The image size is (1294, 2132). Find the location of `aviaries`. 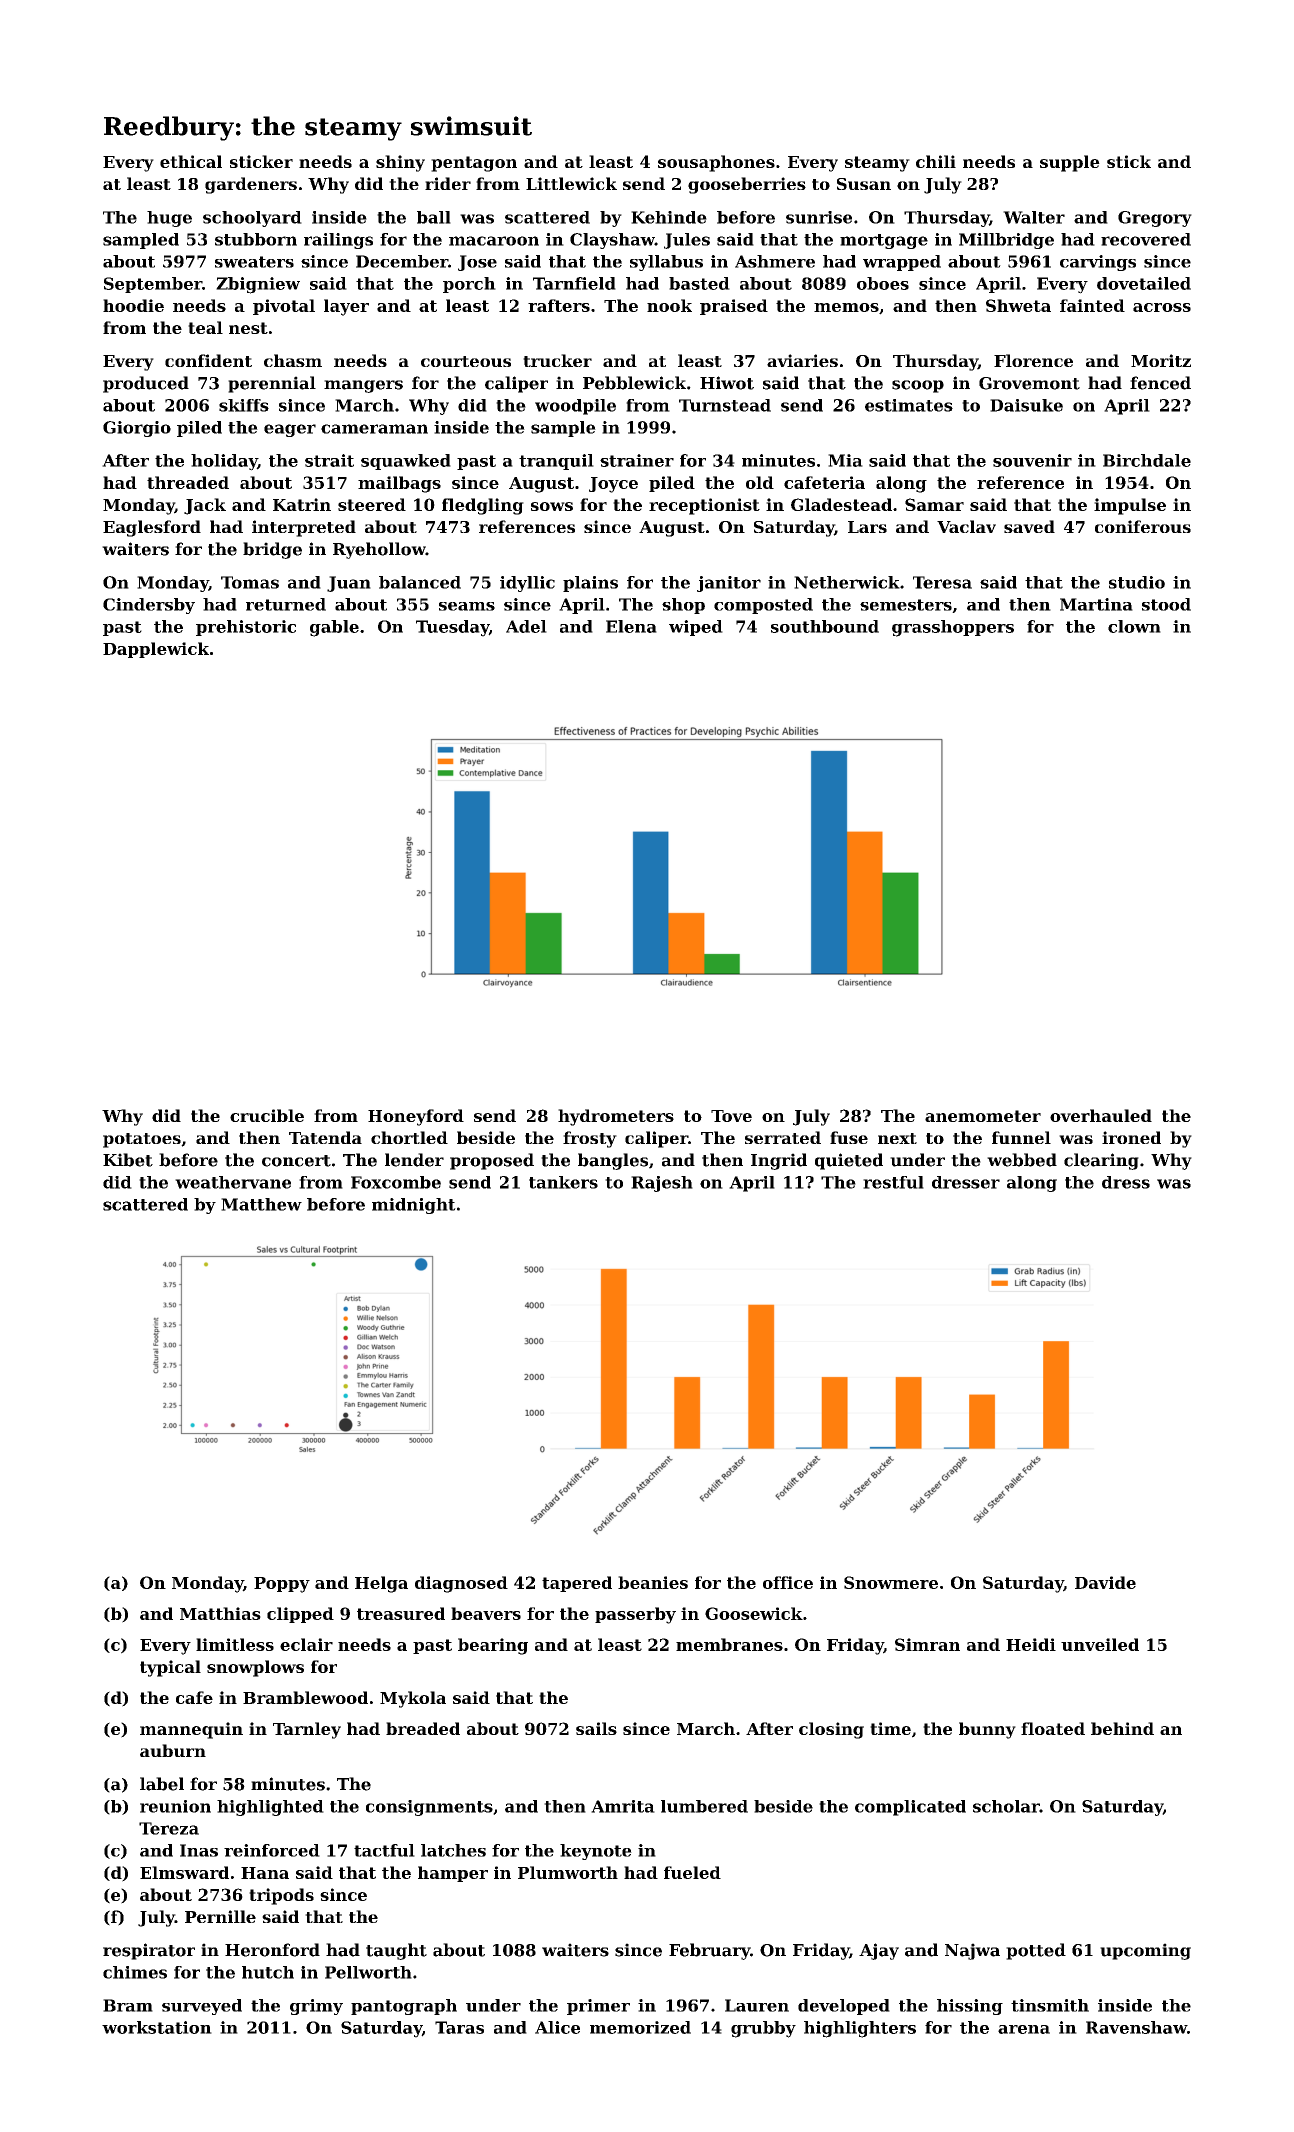

aviaries is located at coordinates (802, 360).
